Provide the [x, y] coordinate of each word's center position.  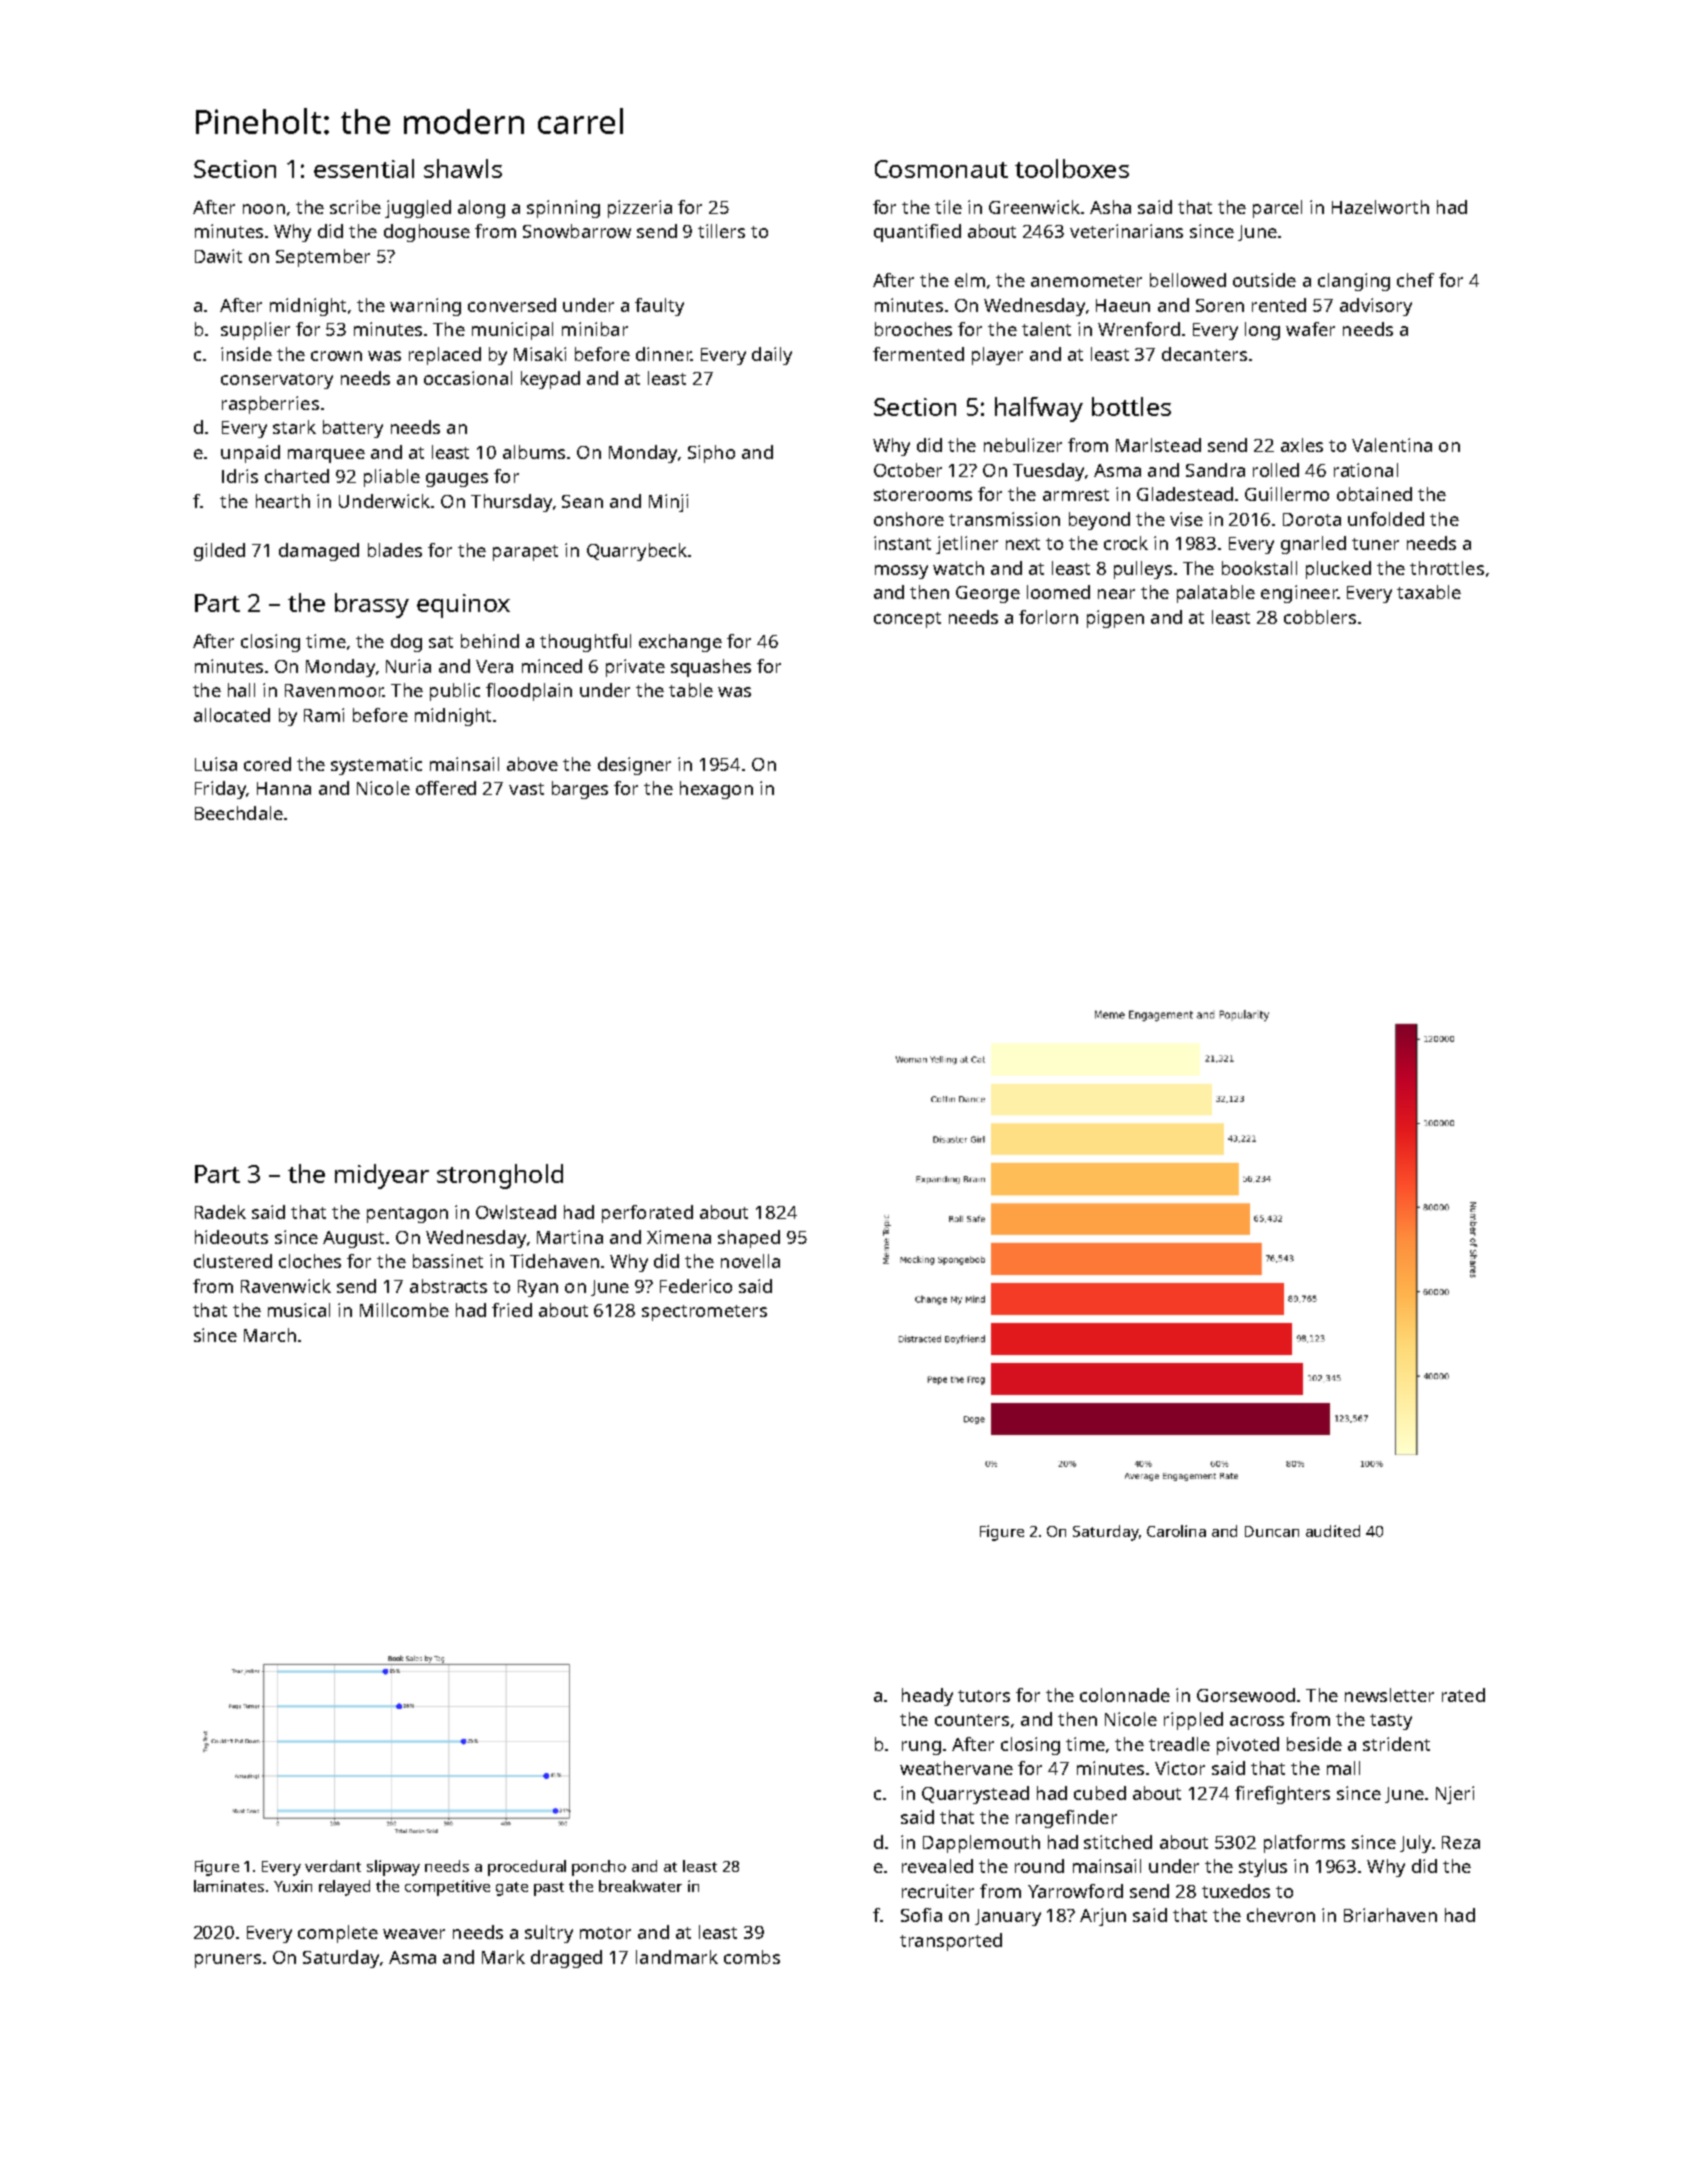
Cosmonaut [941, 169]
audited [1333, 1531]
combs [752, 1957]
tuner [1375, 544]
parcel [1277, 209]
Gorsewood [1246, 1695]
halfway [1039, 409]
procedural [527, 1868]
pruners [228, 1961]
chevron [1281, 1915]
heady [927, 1697]
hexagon [716, 790]
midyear [382, 1176]
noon [264, 209]
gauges [457, 480]
